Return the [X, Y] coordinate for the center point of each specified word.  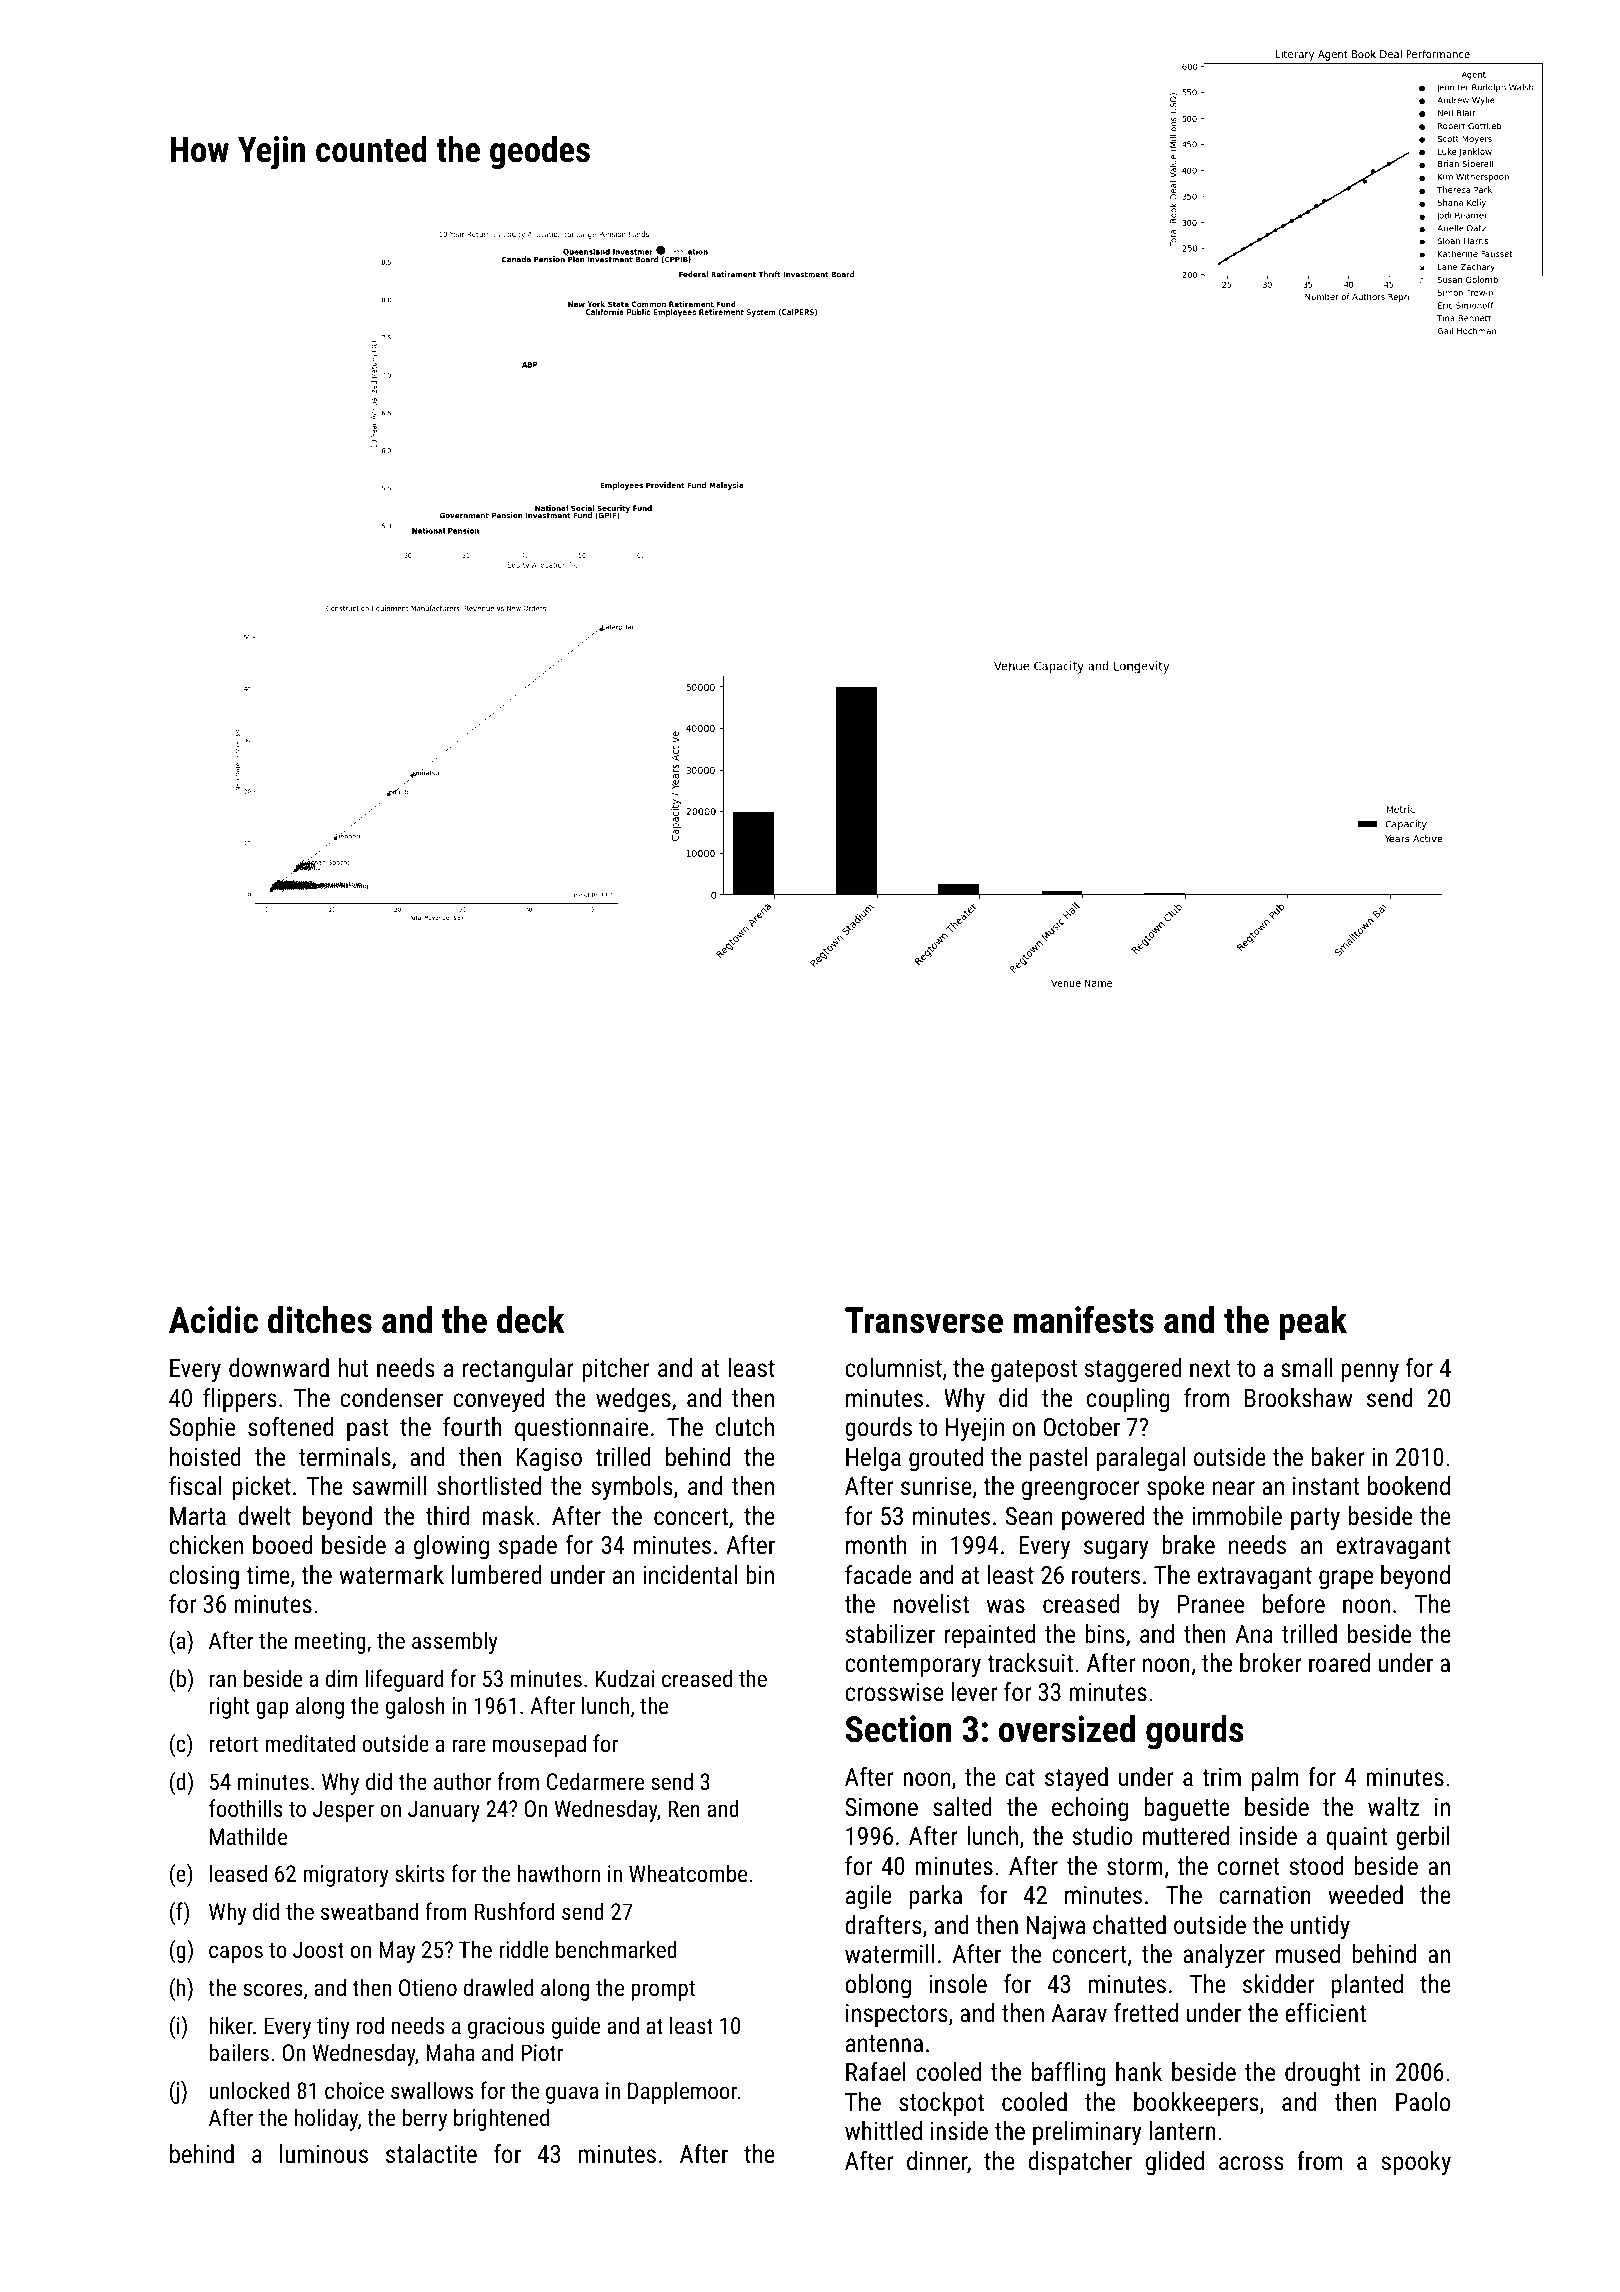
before [1294, 1603]
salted [962, 1806]
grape [1346, 1579]
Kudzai [625, 1678]
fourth [472, 1426]
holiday [326, 2119]
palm [1275, 1779]
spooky [1416, 2163]
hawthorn [559, 1873]
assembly [454, 1642]
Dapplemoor [682, 2092]
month [876, 1544]
